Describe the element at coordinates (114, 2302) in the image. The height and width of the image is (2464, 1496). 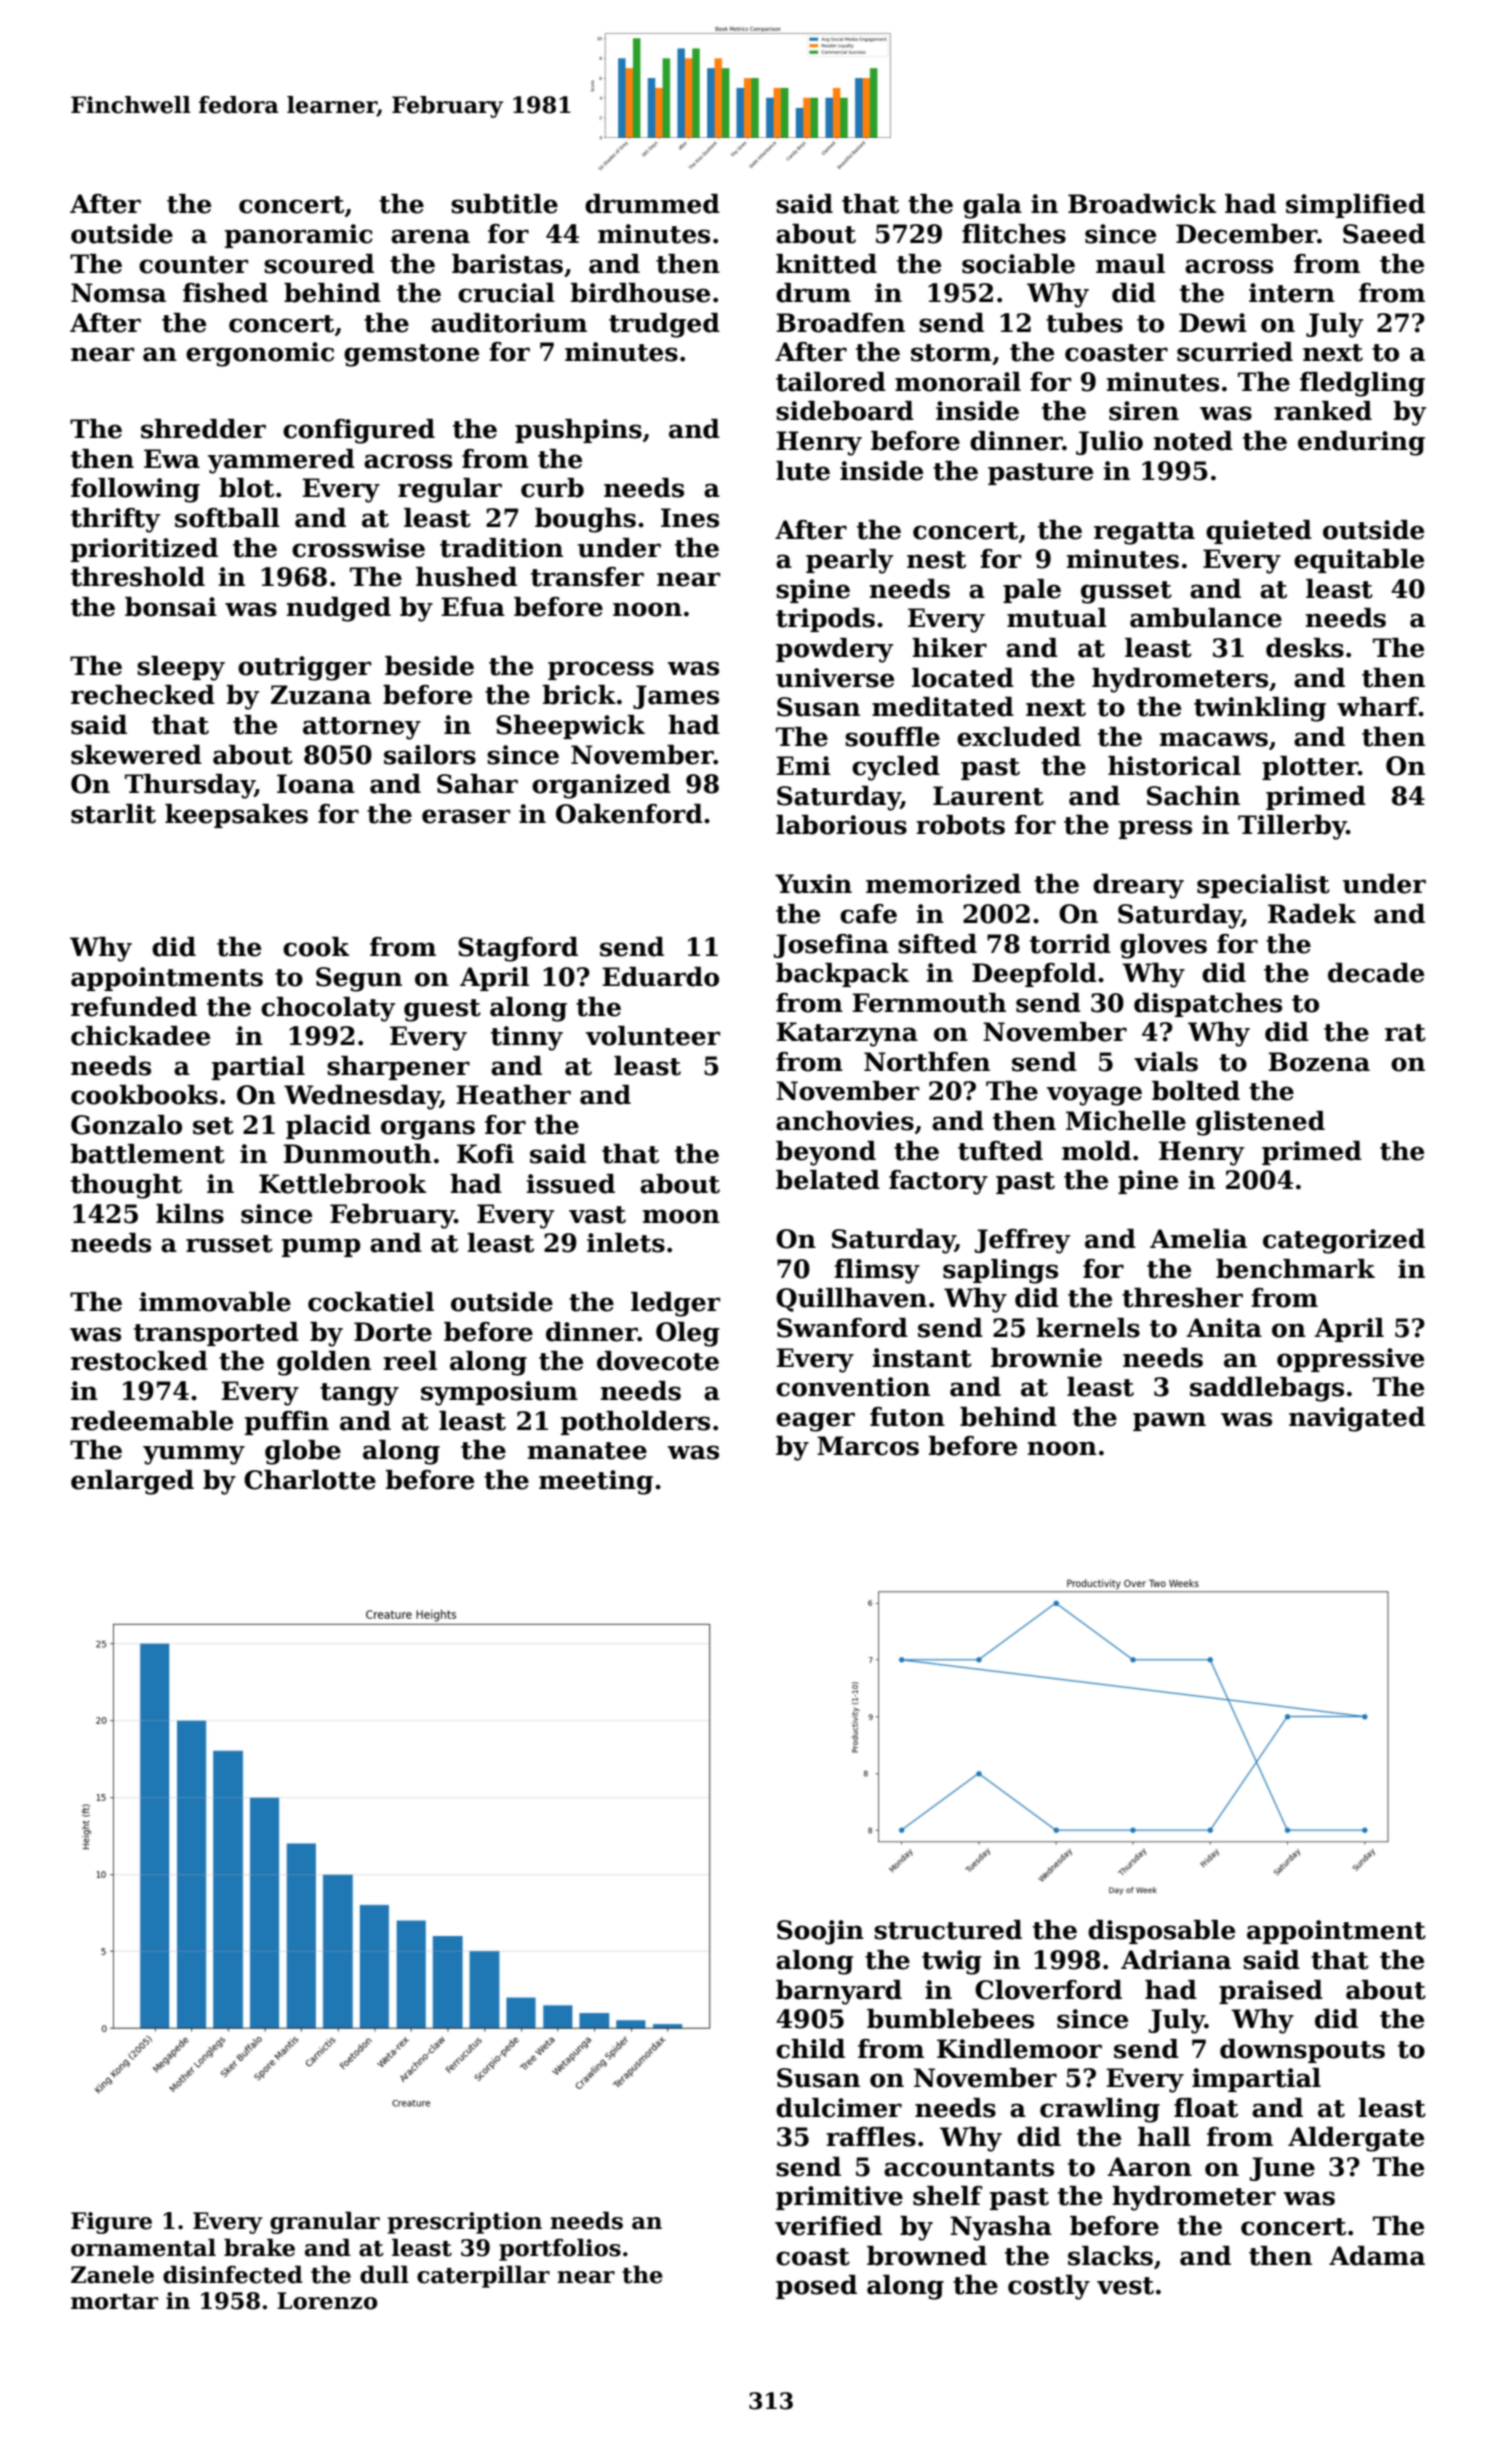
I see `mortar` at that location.
